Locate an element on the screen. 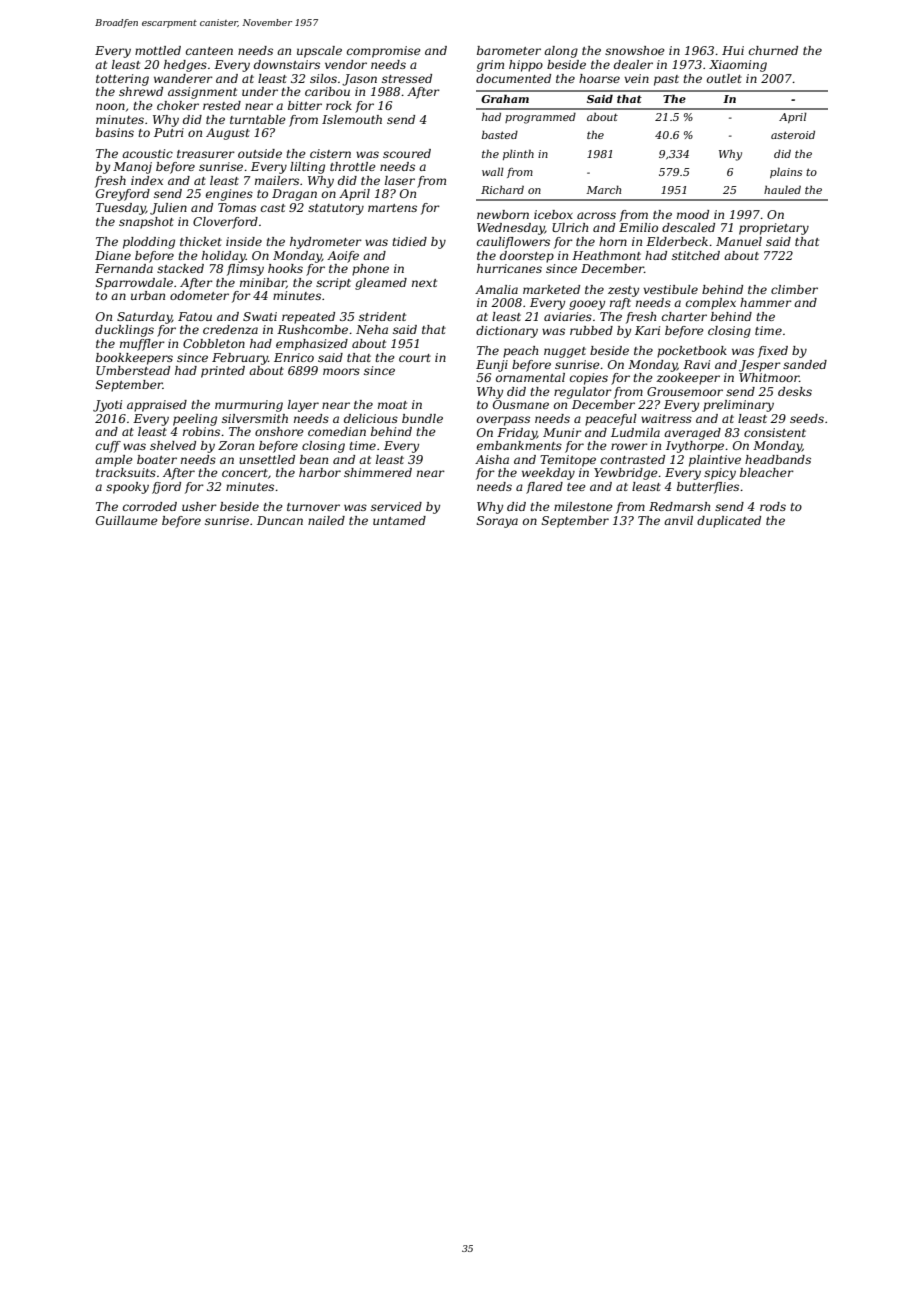 The height and width of the screenshot is (1308, 924). mottled is located at coordinates (158, 50).
